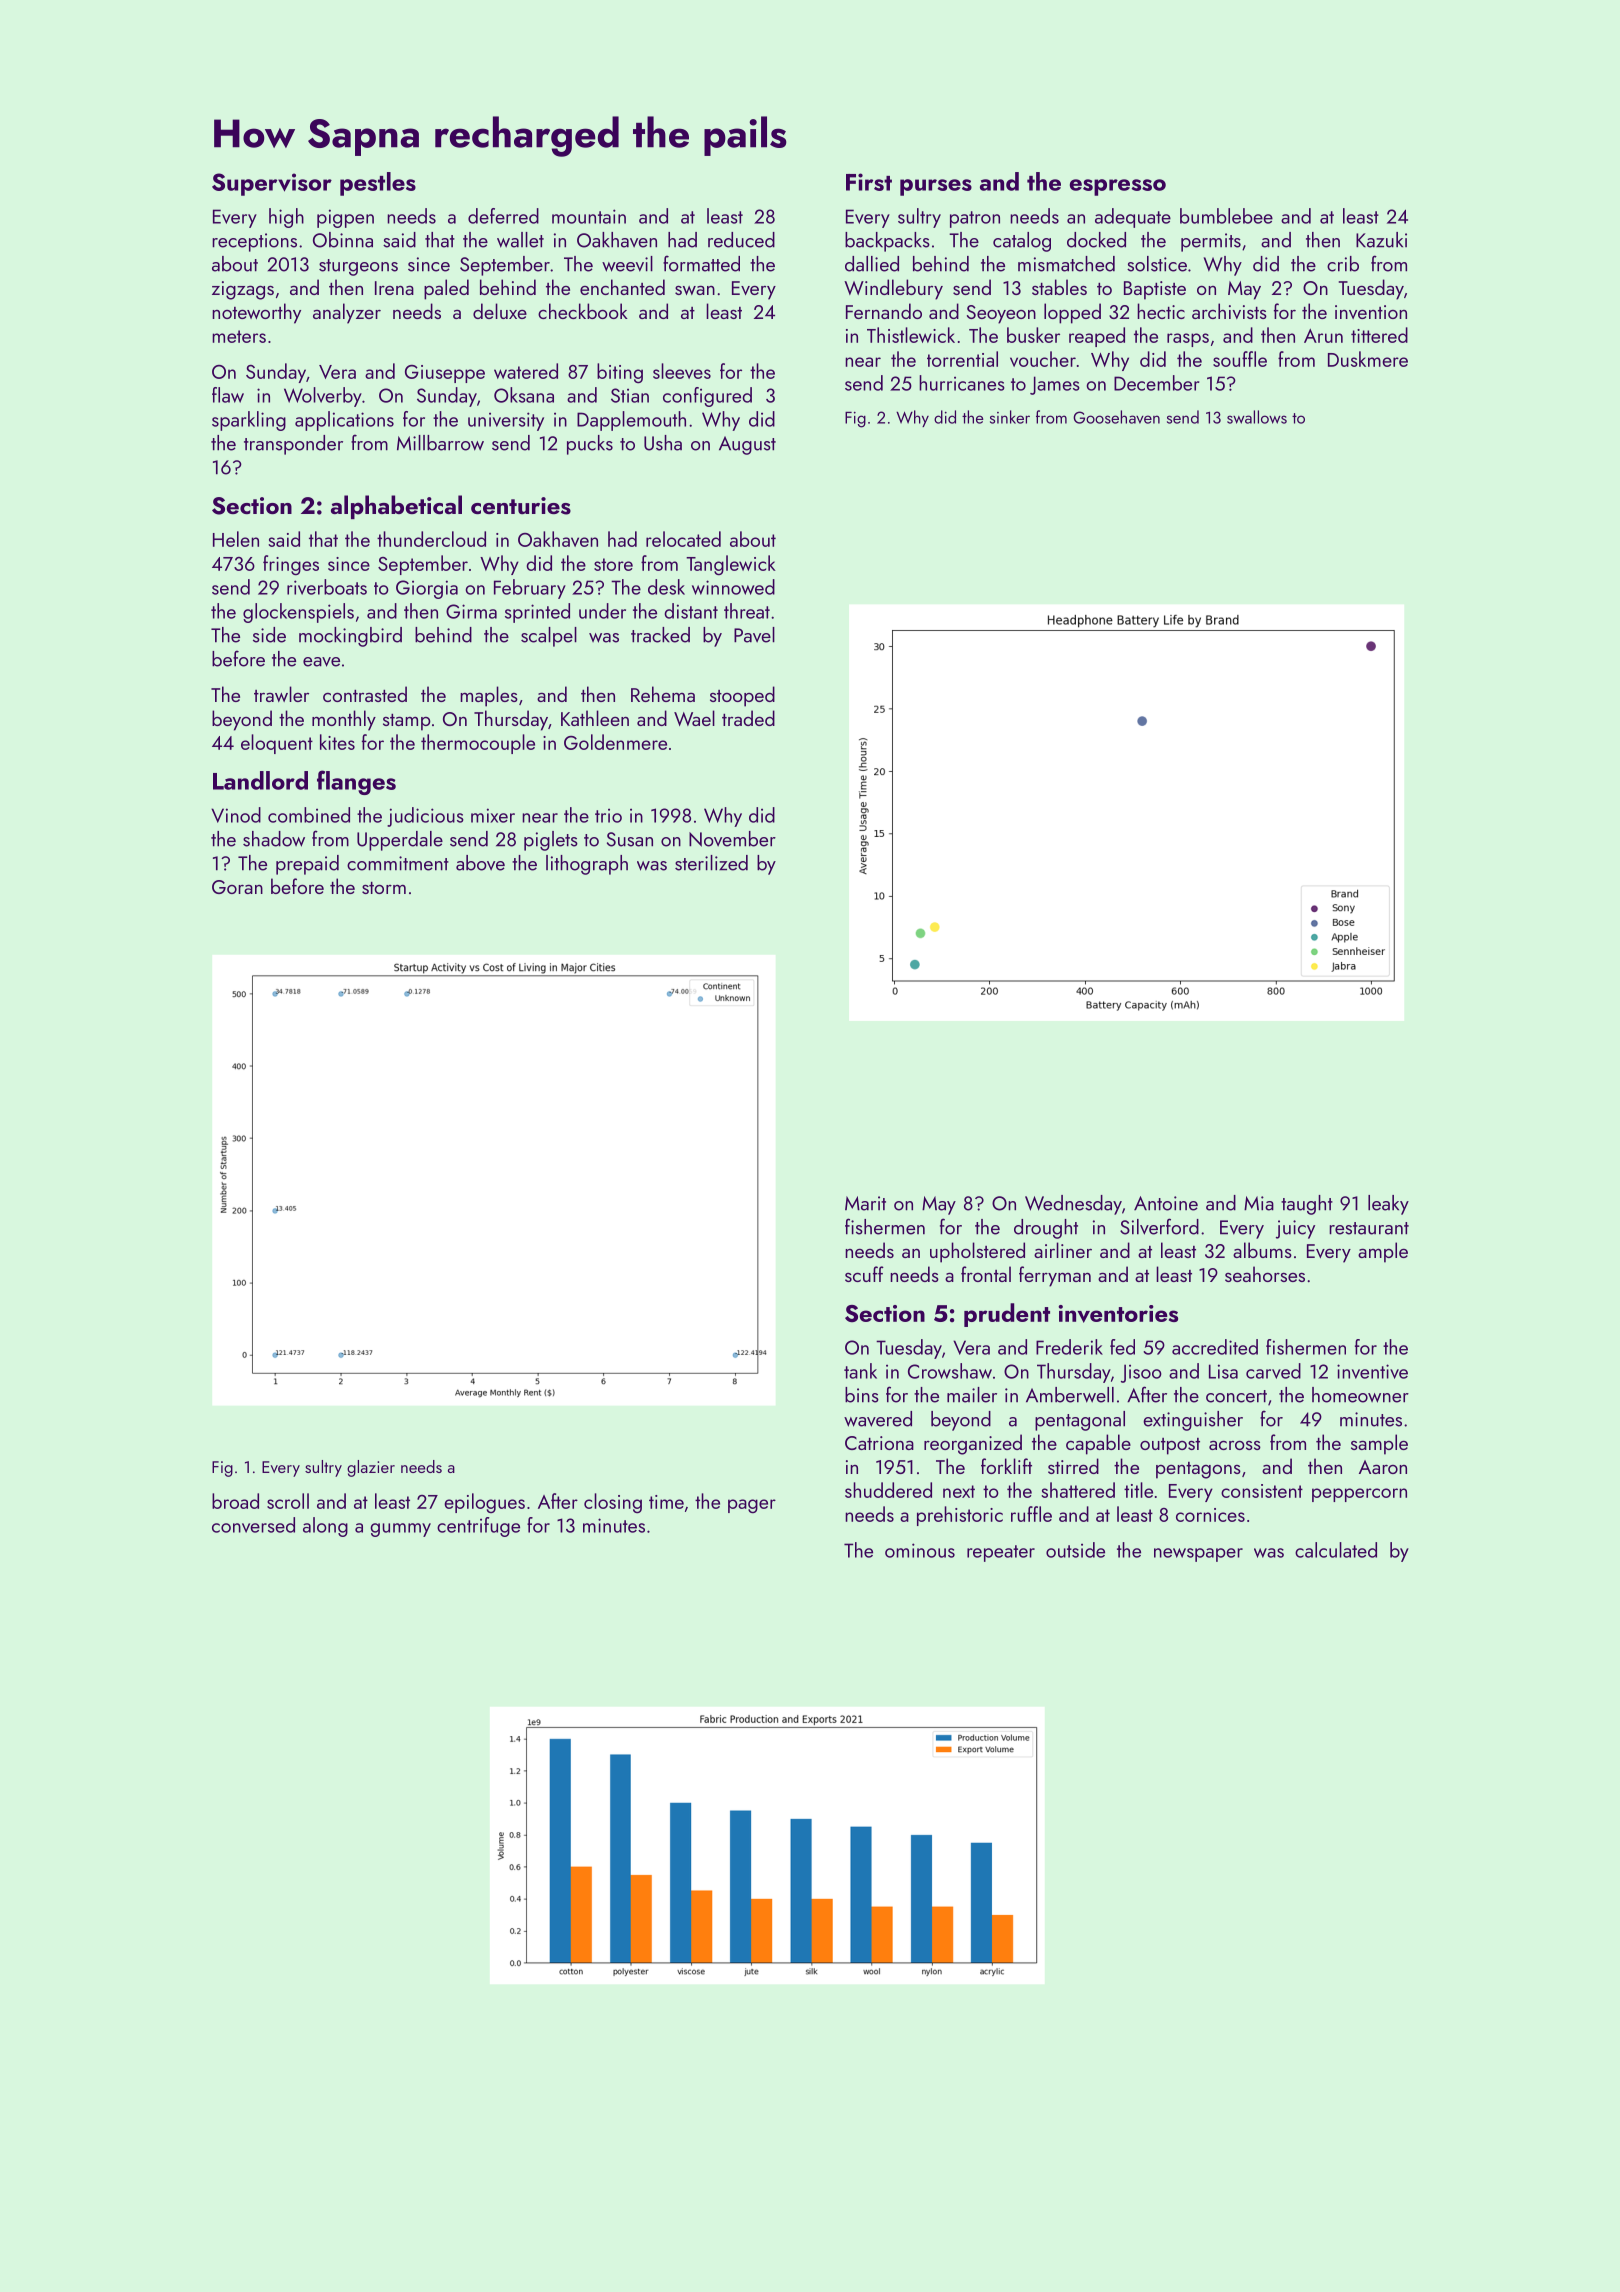 The height and width of the page is (2292, 1620). What do you see at coordinates (865, 1203) in the page?
I see `Marit` at bounding box center [865, 1203].
